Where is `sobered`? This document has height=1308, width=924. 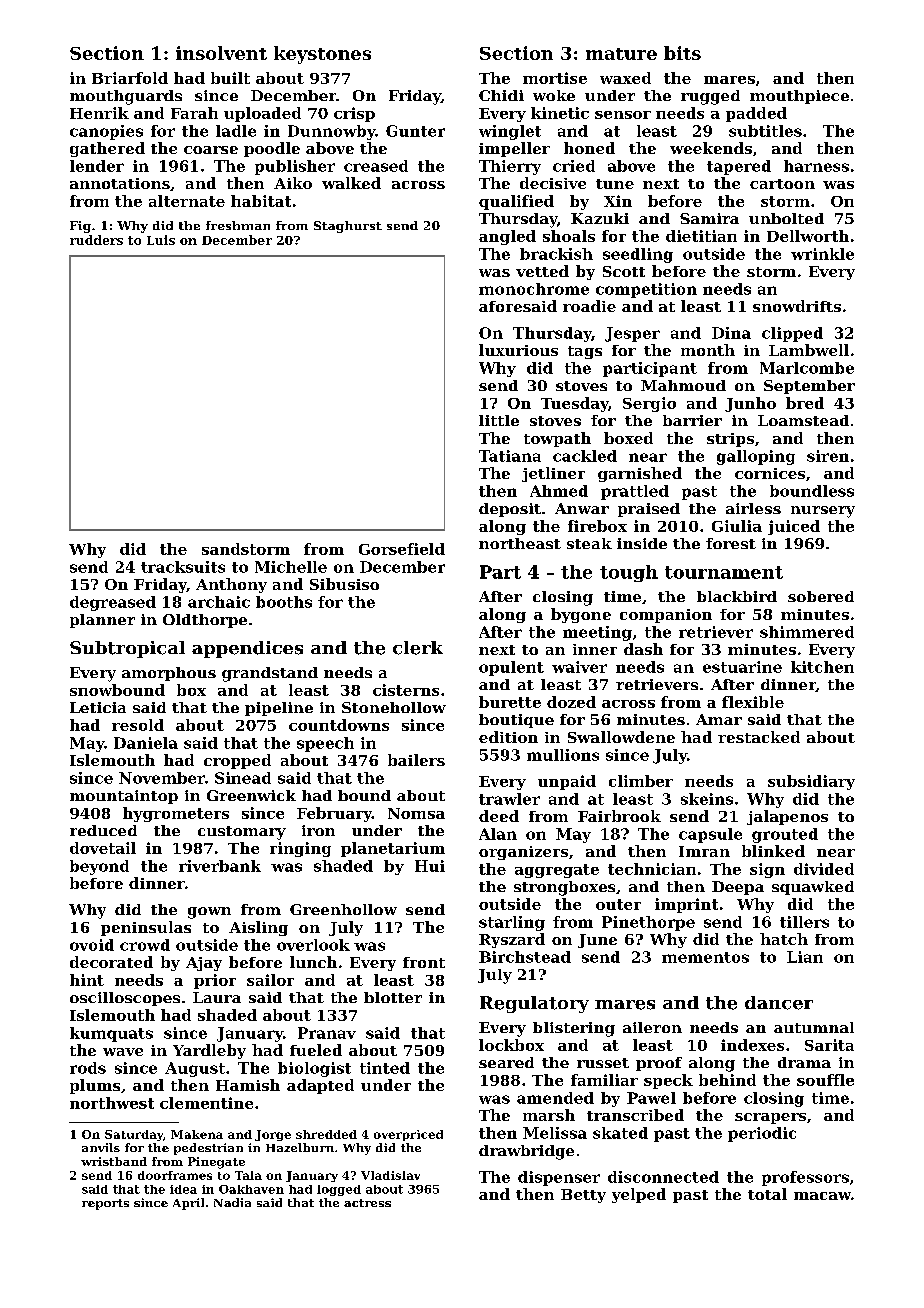
sobered is located at coordinates (821, 596).
